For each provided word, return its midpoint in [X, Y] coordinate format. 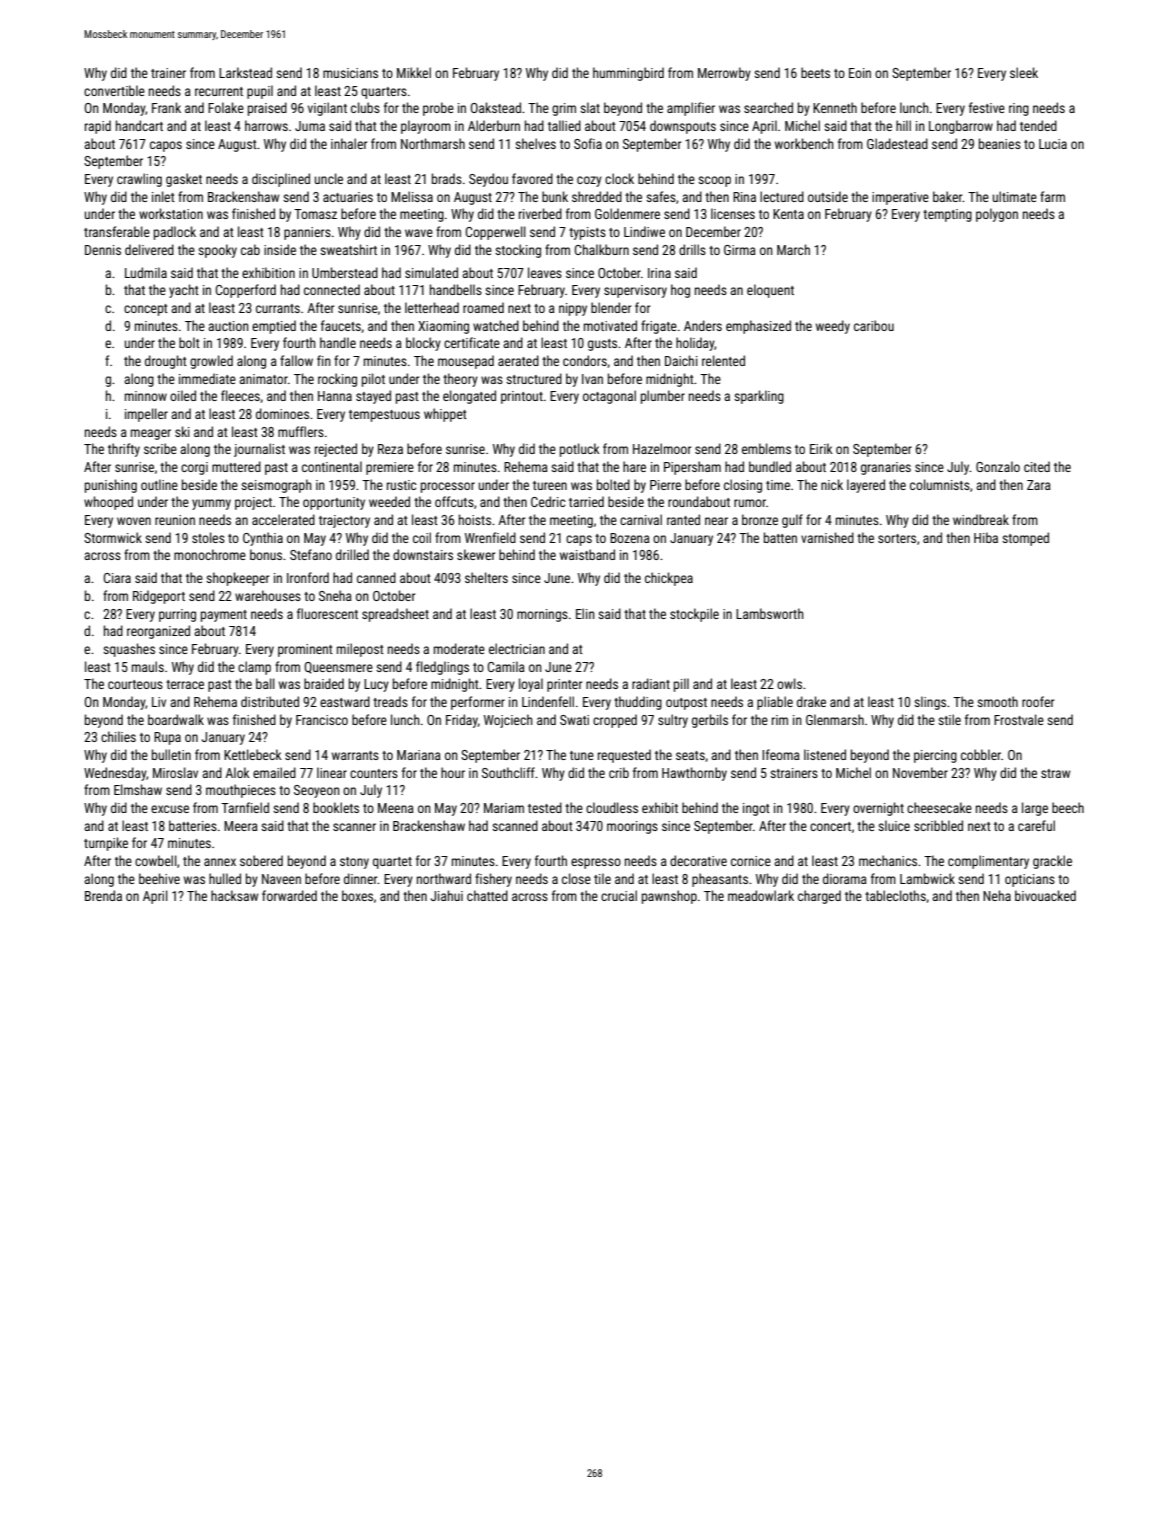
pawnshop [669, 897]
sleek [1024, 72]
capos [166, 146]
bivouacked [1045, 895]
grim [564, 109]
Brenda [103, 895]
